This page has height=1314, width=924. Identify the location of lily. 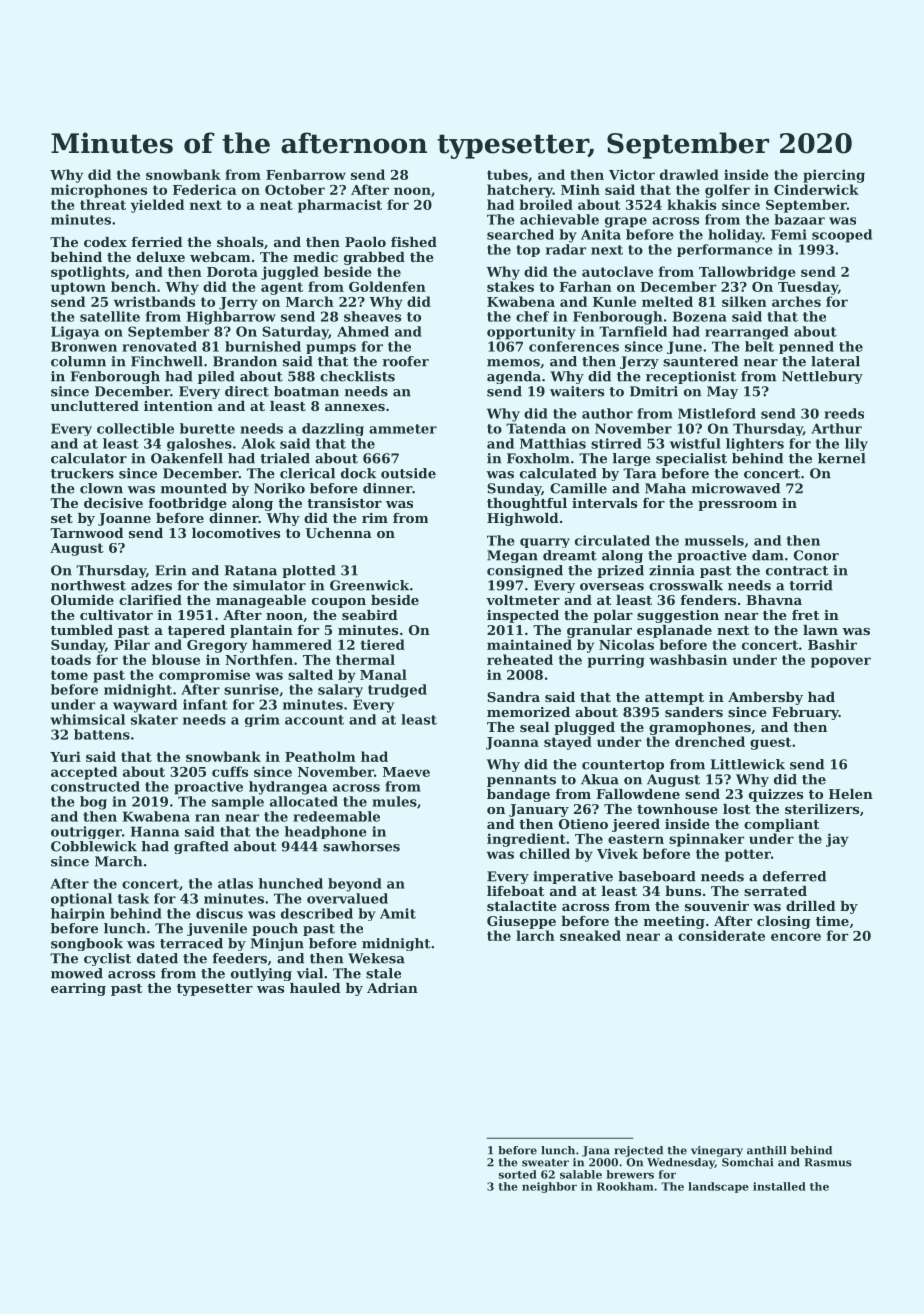
(856, 444).
